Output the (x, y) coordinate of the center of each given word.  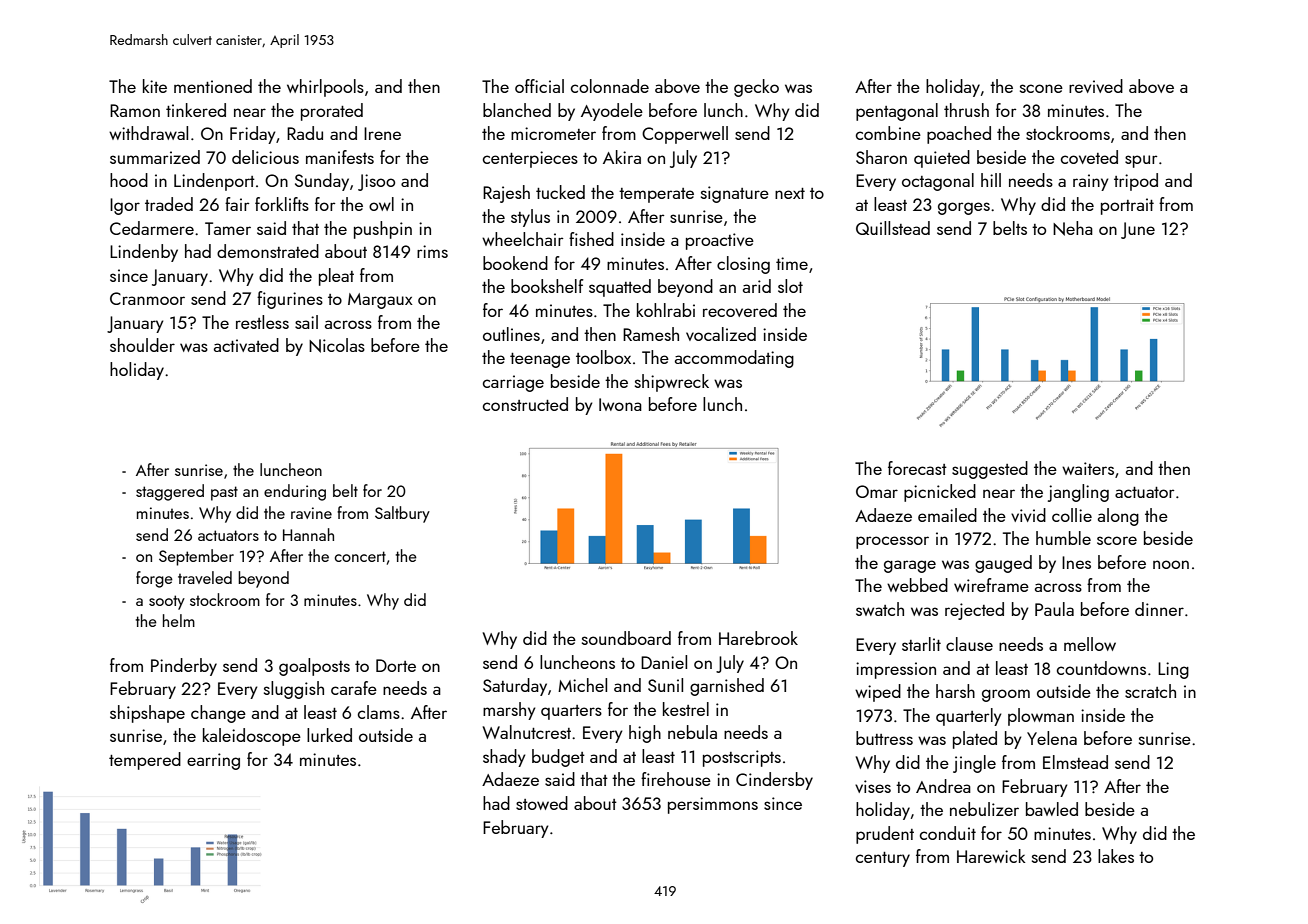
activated (246, 345)
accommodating (734, 359)
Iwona (620, 404)
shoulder (142, 345)
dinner (1159, 609)
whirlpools (325, 88)
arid (757, 286)
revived (1096, 86)
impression (896, 670)
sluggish (294, 690)
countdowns (1101, 668)
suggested (990, 470)
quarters (571, 712)
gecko (756, 88)
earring (213, 761)
